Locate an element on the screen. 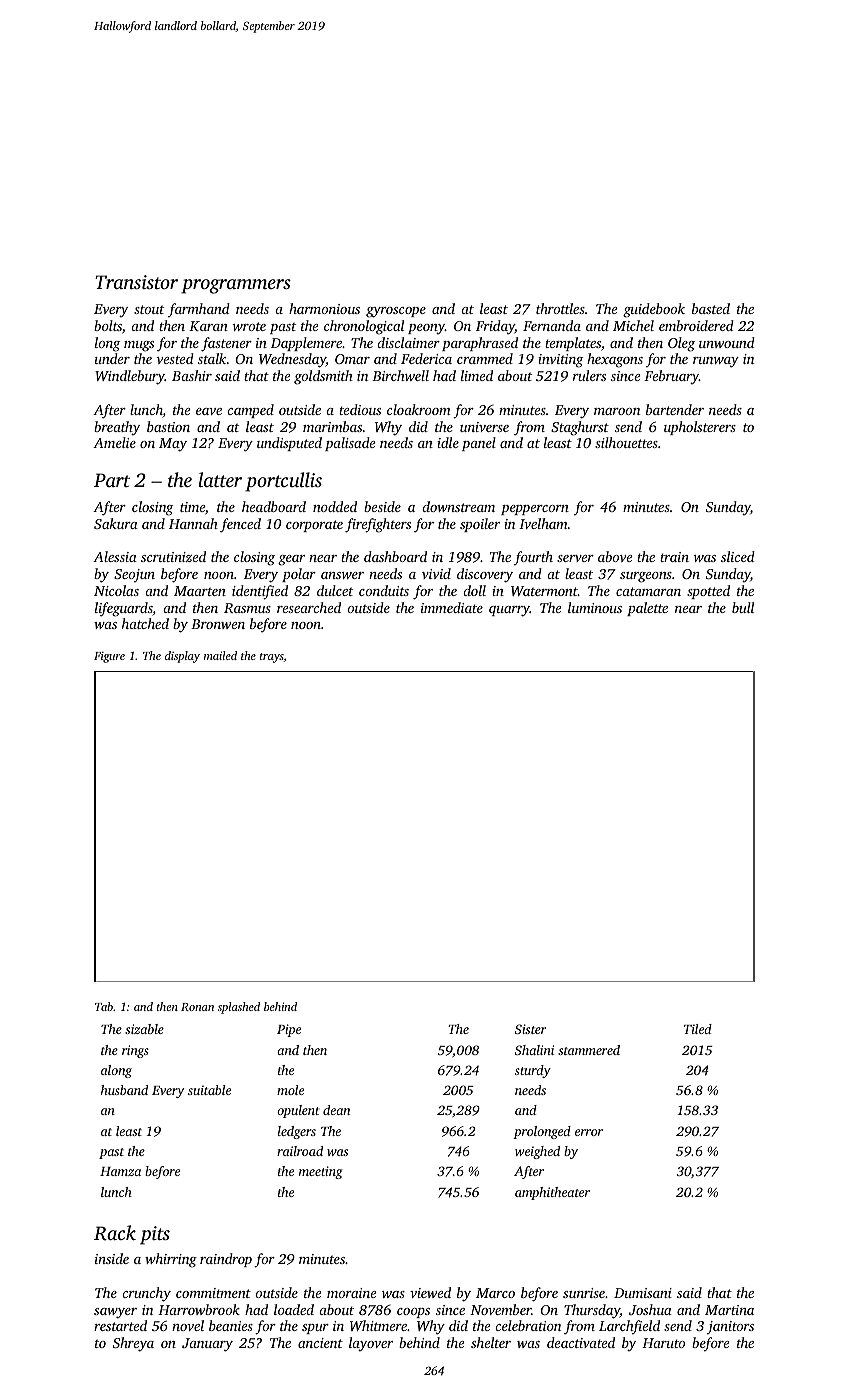 The width and height of the screenshot is (849, 1400). Martina is located at coordinates (729, 1310).
